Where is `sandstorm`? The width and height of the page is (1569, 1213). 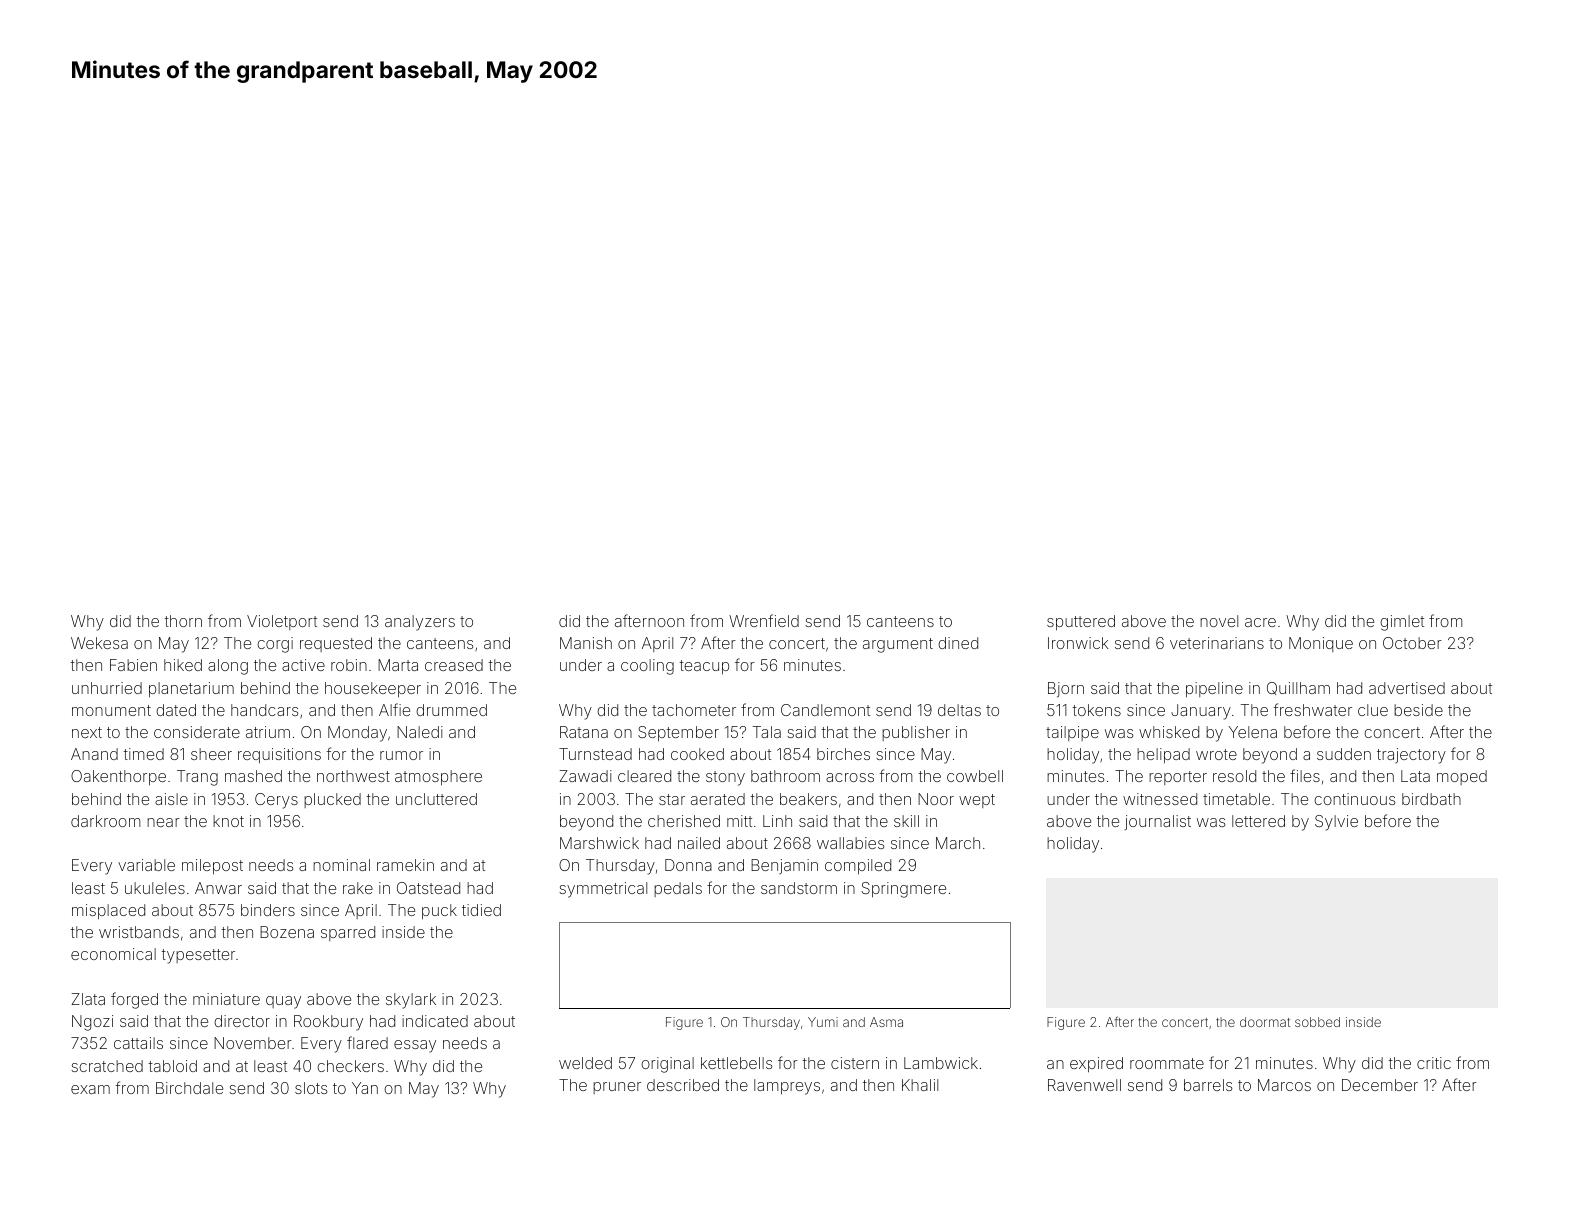 sandstorm is located at coordinates (799, 888).
